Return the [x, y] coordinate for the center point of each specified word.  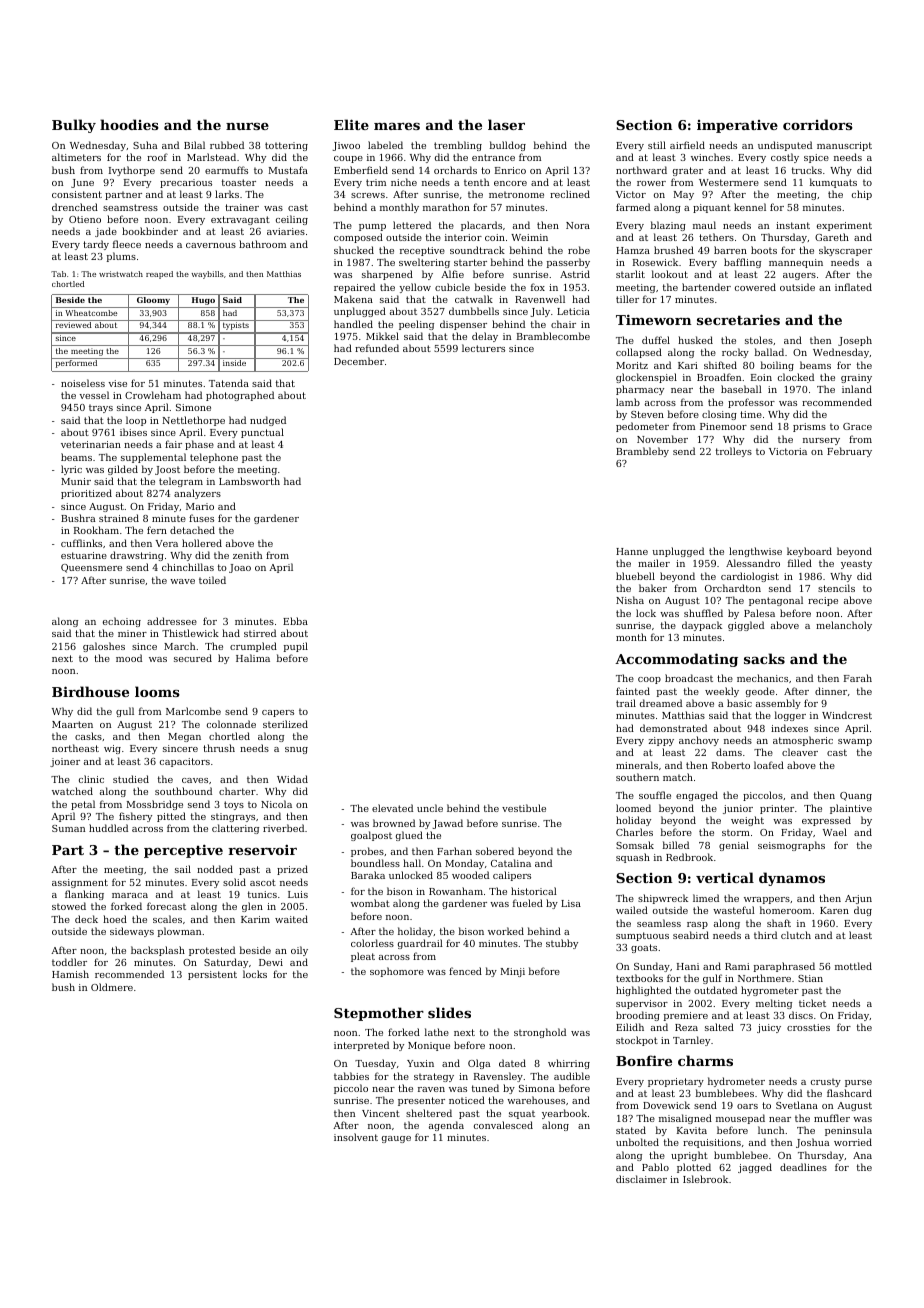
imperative [737, 126]
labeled [385, 145]
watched [72, 791]
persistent [212, 975]
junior [738, 809]
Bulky [74, 126]
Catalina [511, 863]
